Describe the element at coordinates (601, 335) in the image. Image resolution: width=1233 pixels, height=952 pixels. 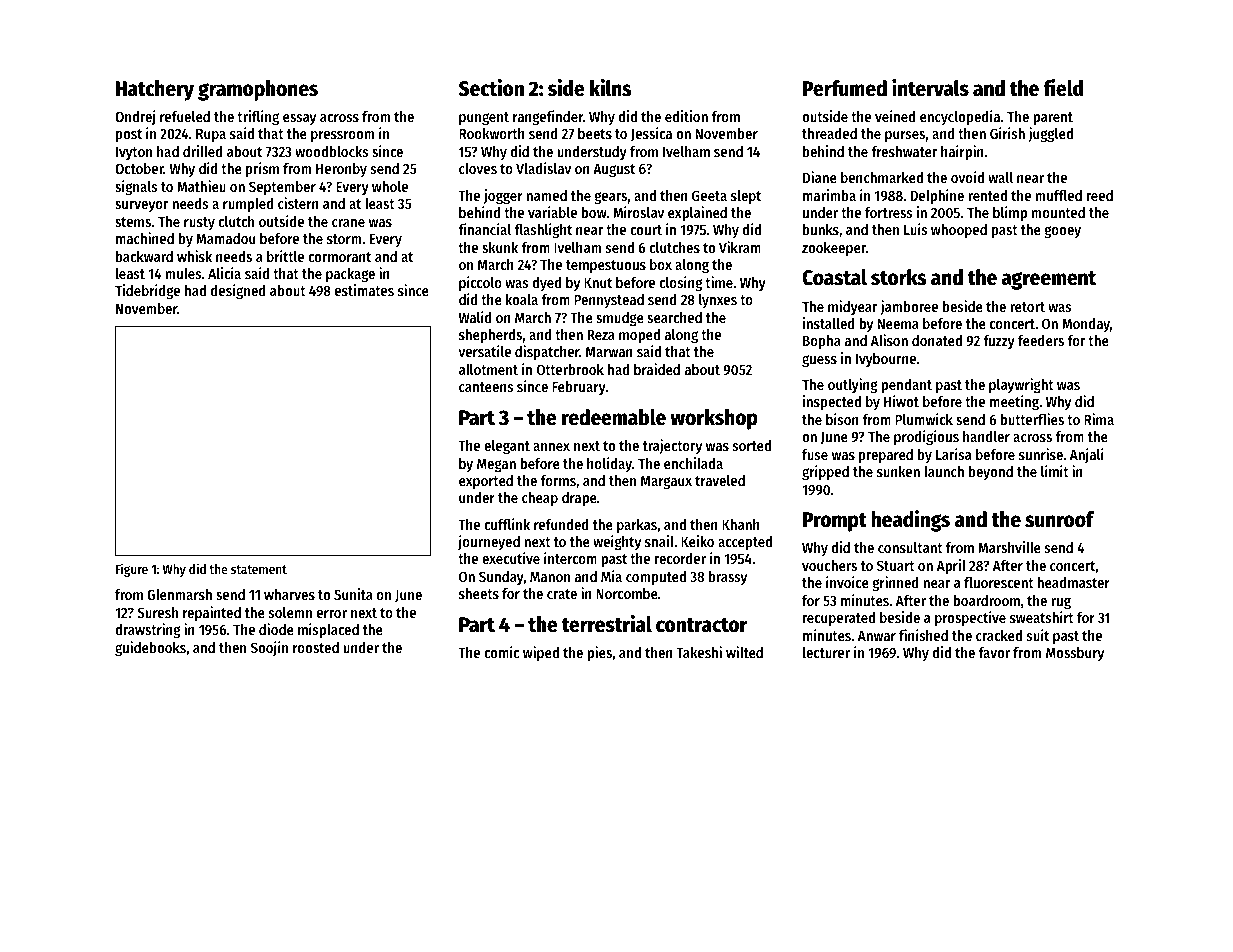
I see `Reza` at that location.
